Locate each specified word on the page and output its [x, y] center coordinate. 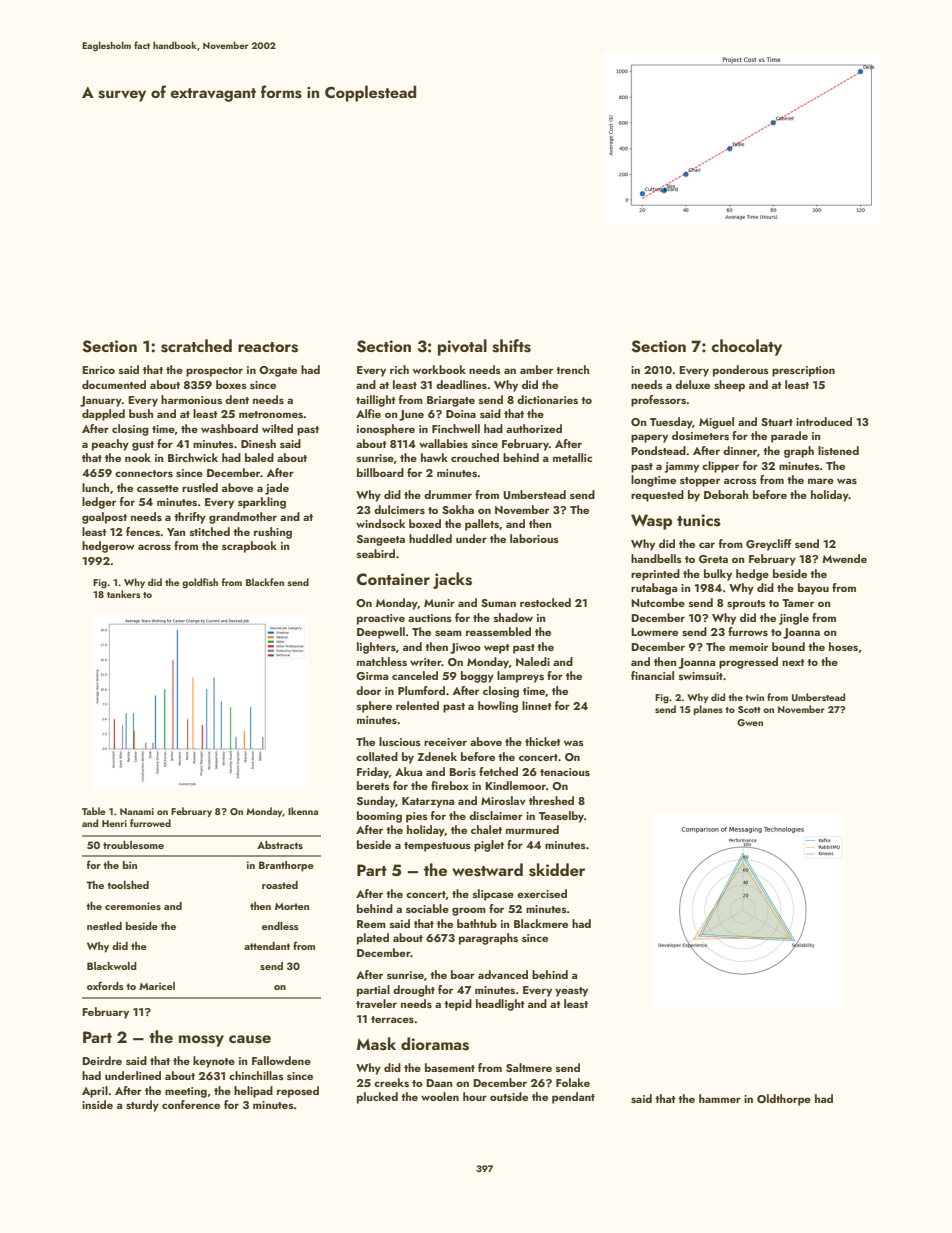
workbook [439, 369]
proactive [381, 619]
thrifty [190, 518]
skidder [557, 870]
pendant [573, 1098]
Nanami [137, 811]
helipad [253, 1092]
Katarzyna [428, 802]
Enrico [98, 370]
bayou [813, 589]
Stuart [777, 422]
